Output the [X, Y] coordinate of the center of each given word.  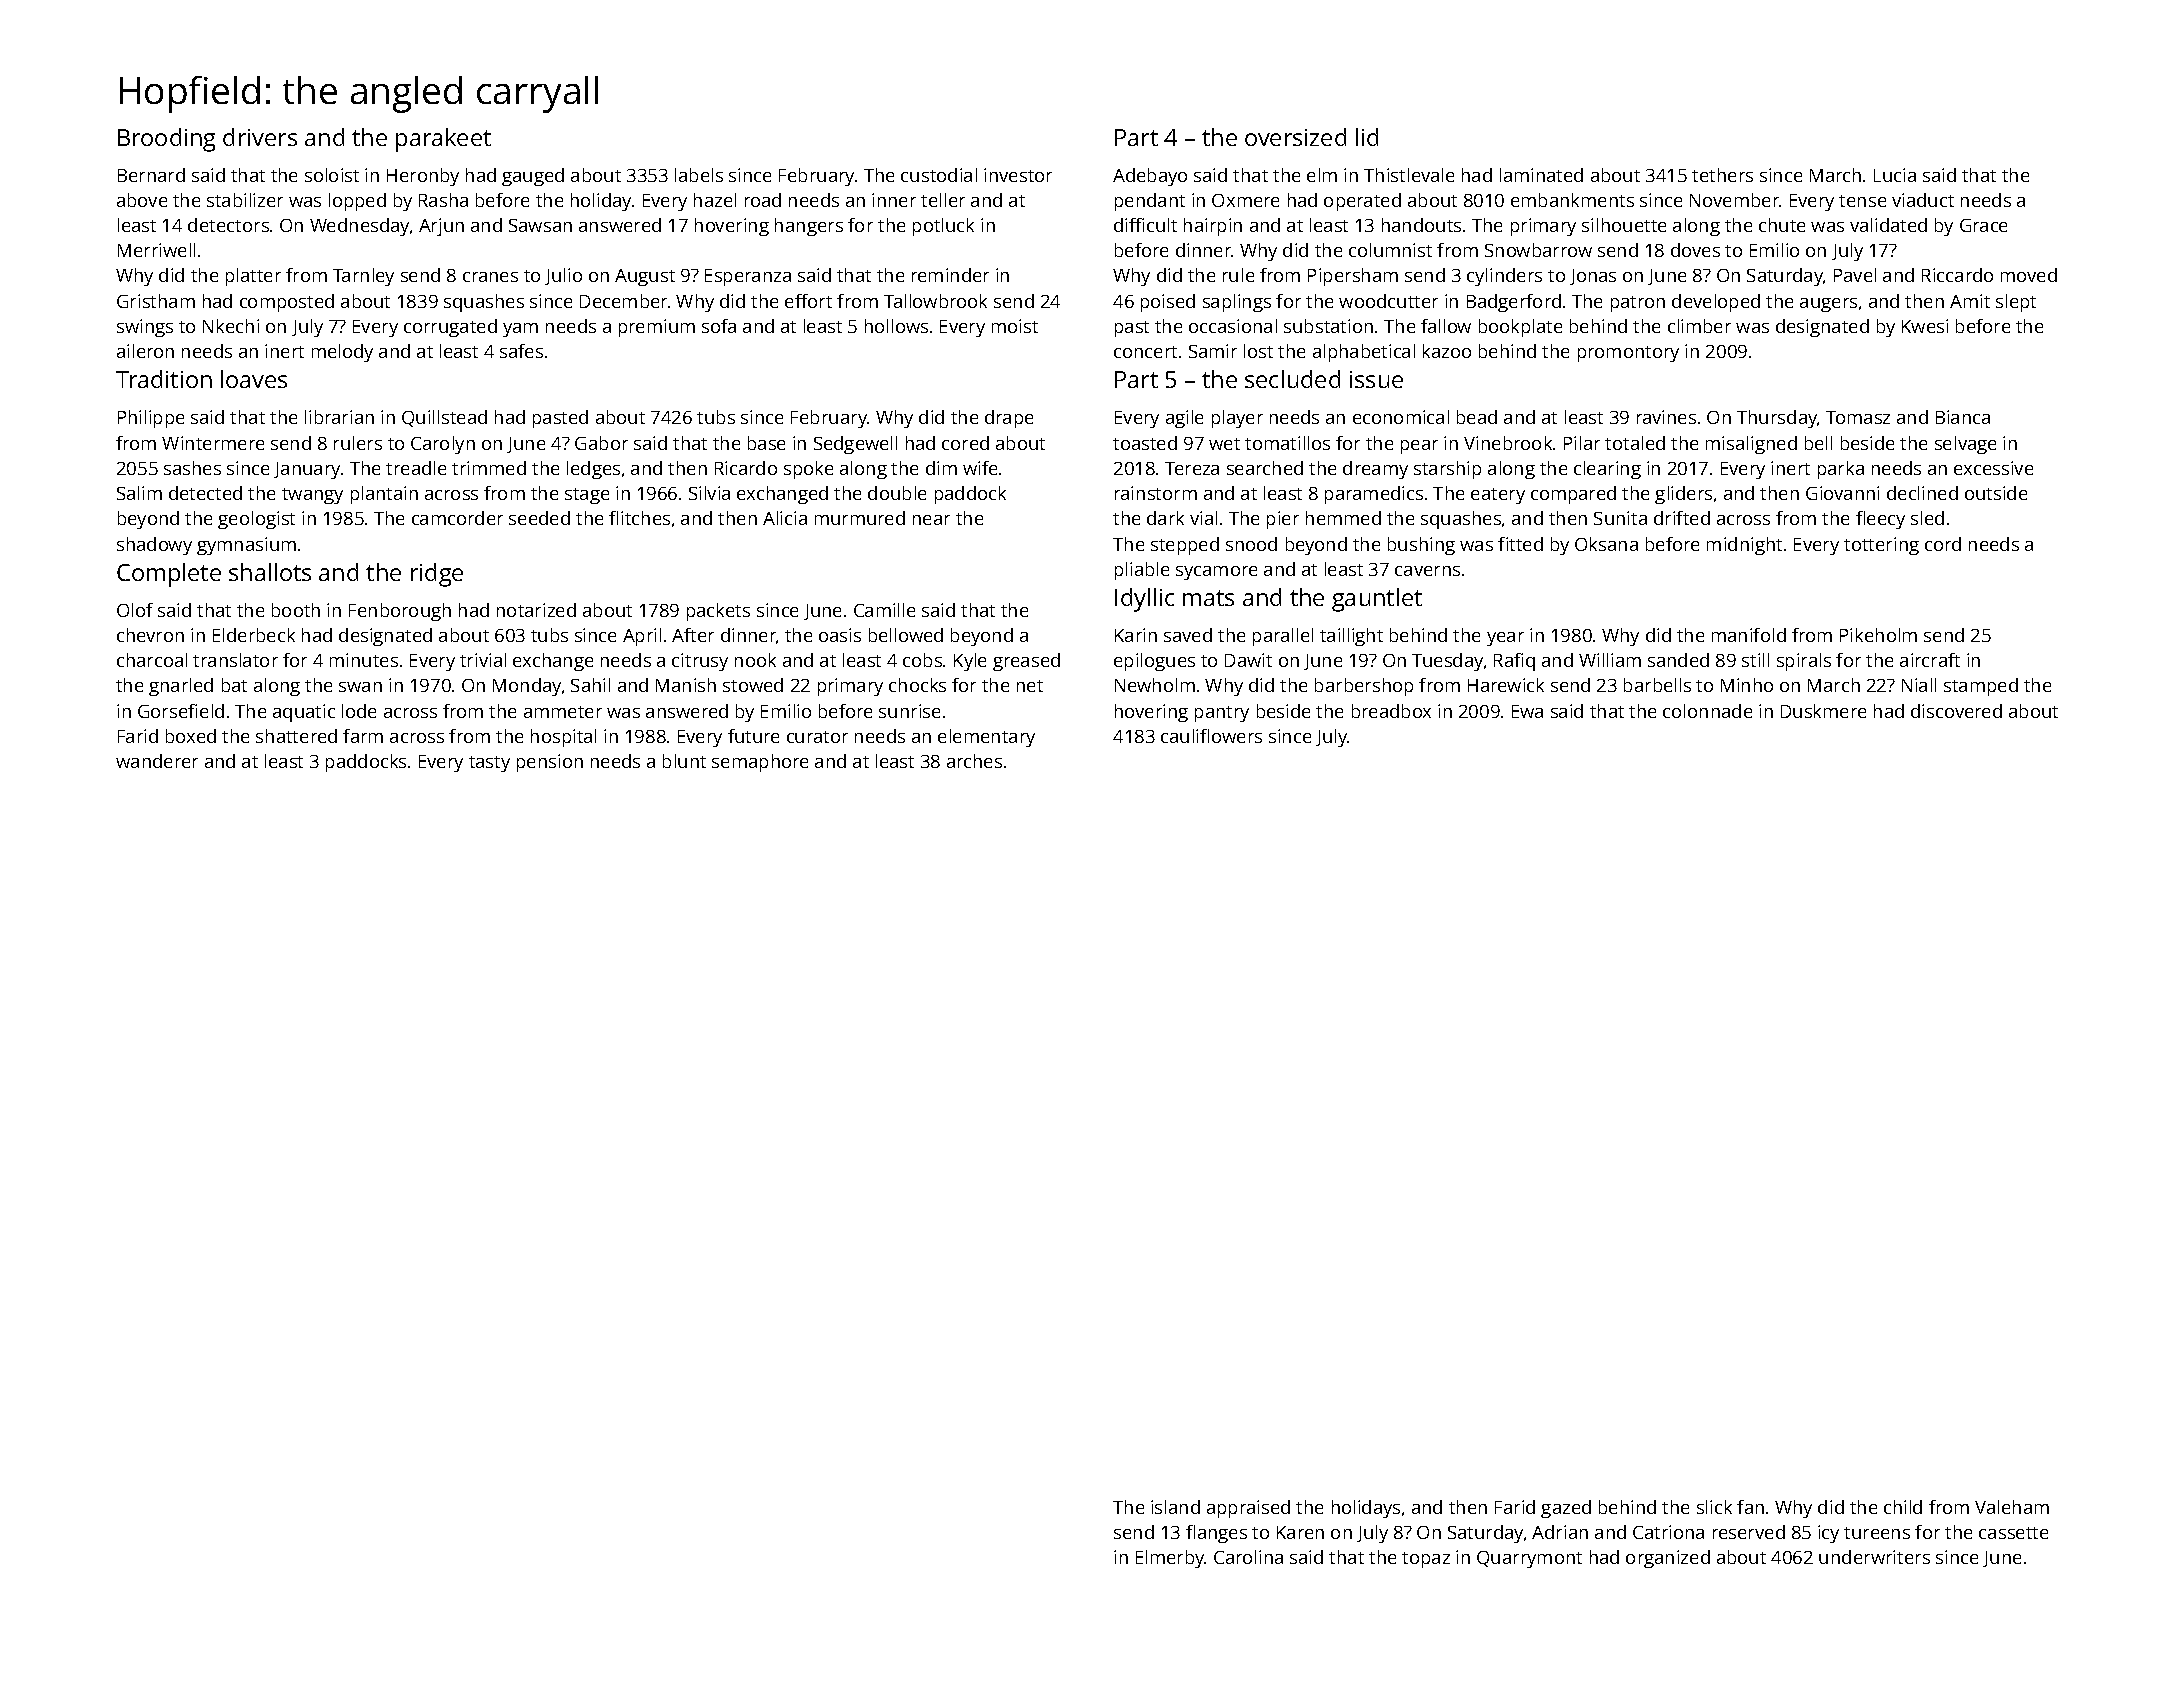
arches [974, 761]
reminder [950, 275]
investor [1018, 175]
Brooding [166, 140]
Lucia [1895, 175]
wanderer [157, 761]
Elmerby [1170, 1559]
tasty [489, 764]
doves [1695, 250]
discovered [1956, 711]
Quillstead [444, 418]
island [1175, 1507]
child [1903, 1507]
